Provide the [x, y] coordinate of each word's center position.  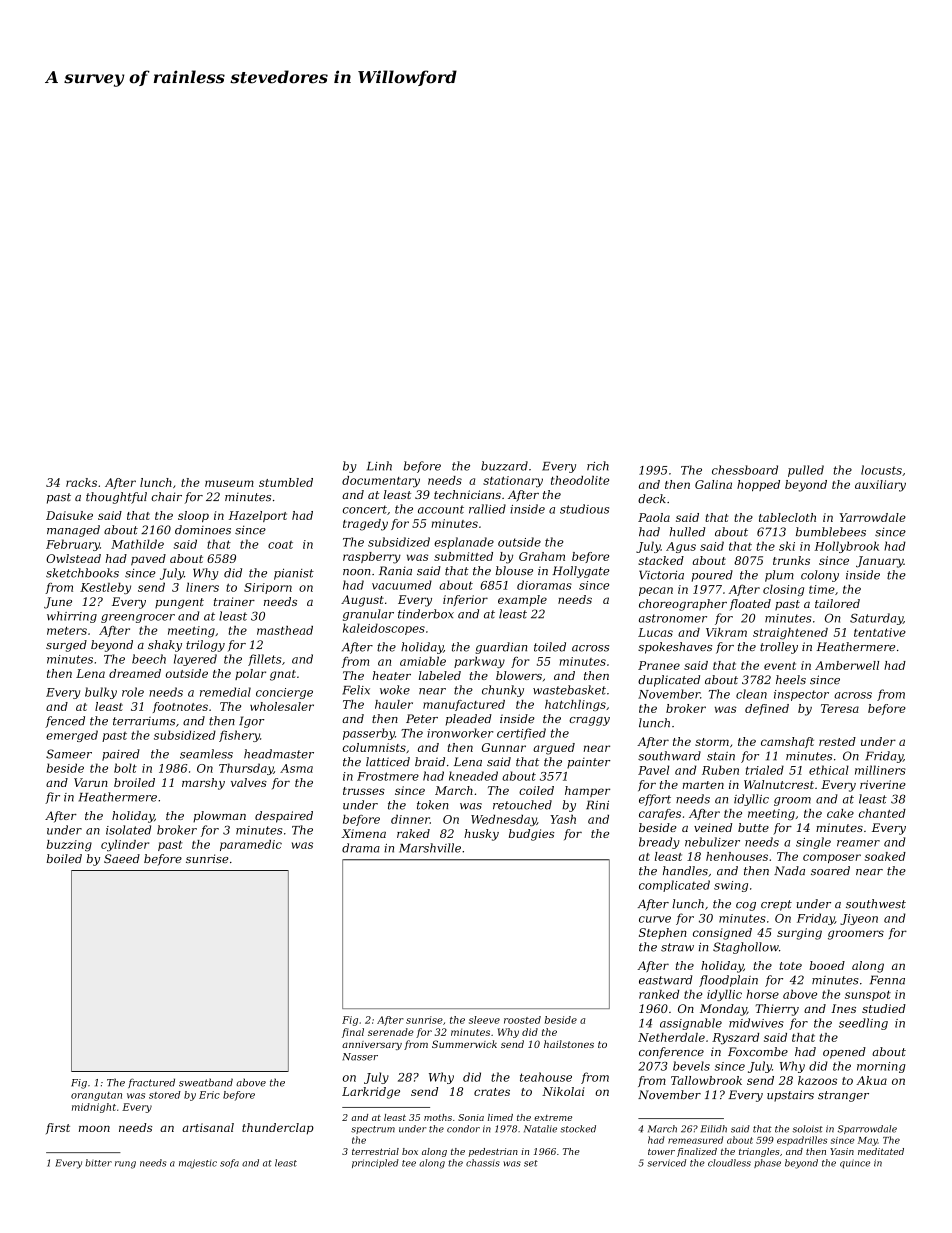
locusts [881, 470]
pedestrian [493, 1152]
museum [229, 483]
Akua [871, 1080]
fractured [151, 1083]
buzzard [504, 466]
